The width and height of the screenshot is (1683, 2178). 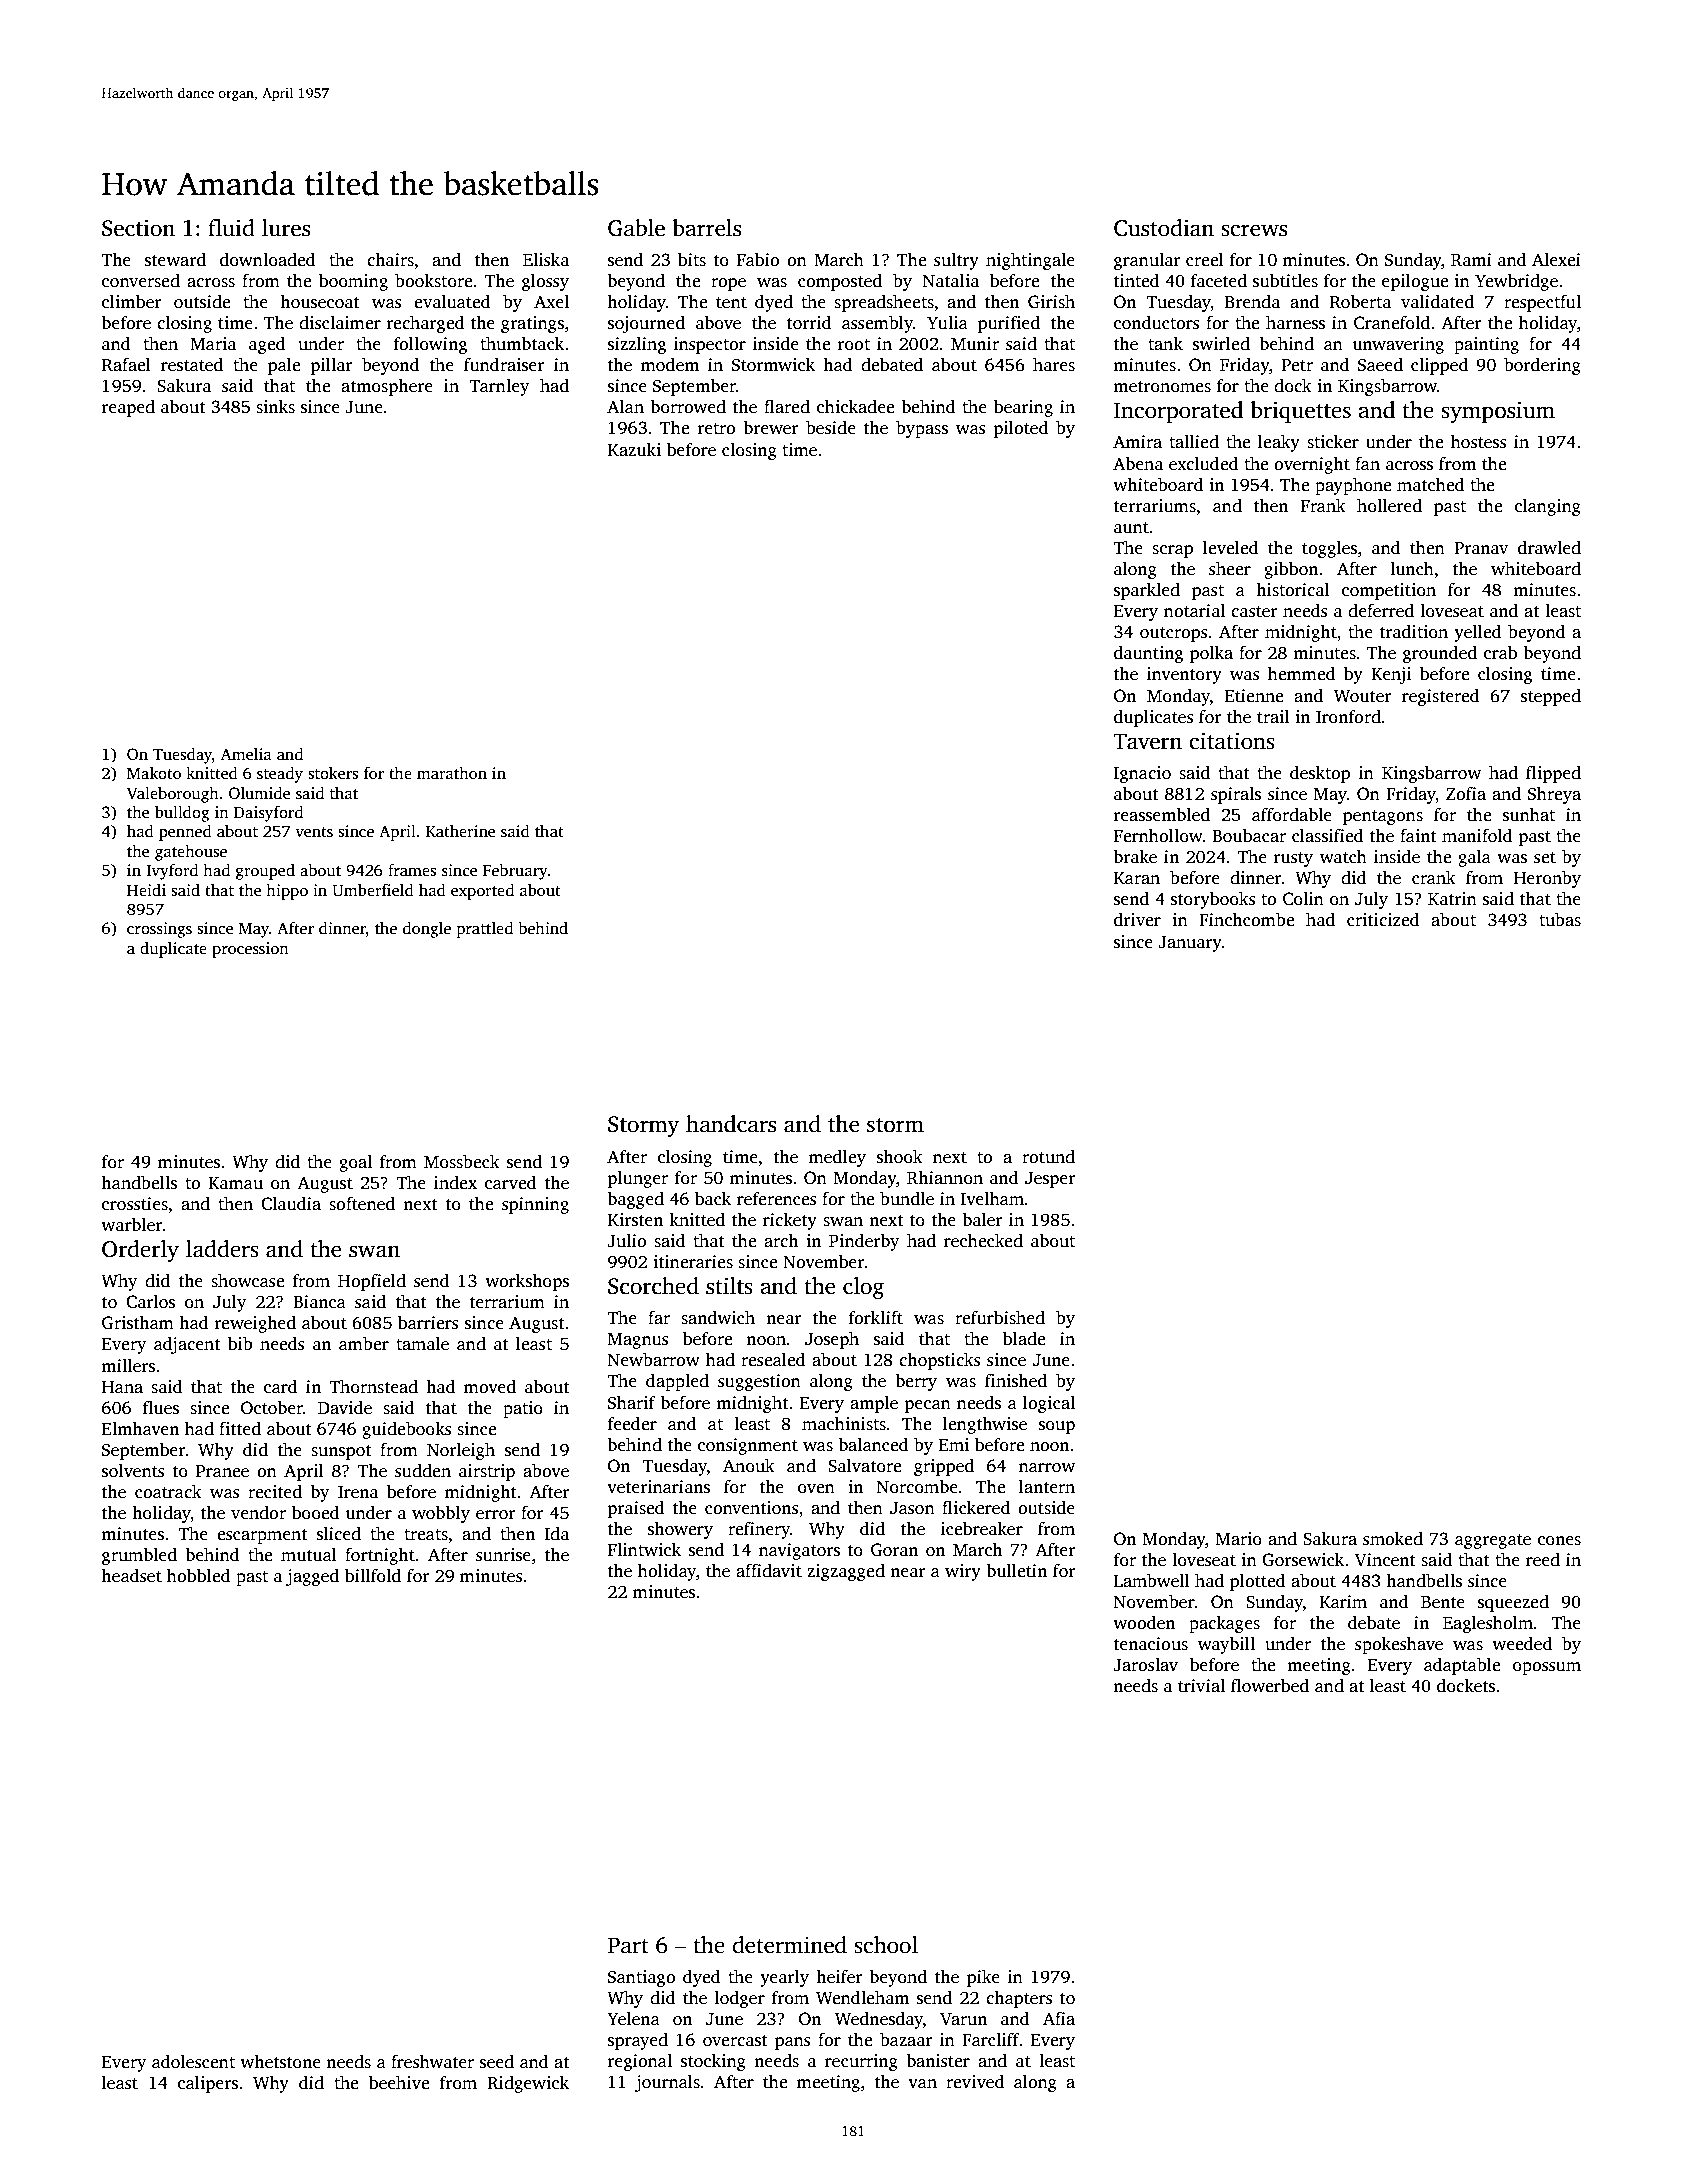 I want to click on Cranefold, so click(x=1392, y=323).
